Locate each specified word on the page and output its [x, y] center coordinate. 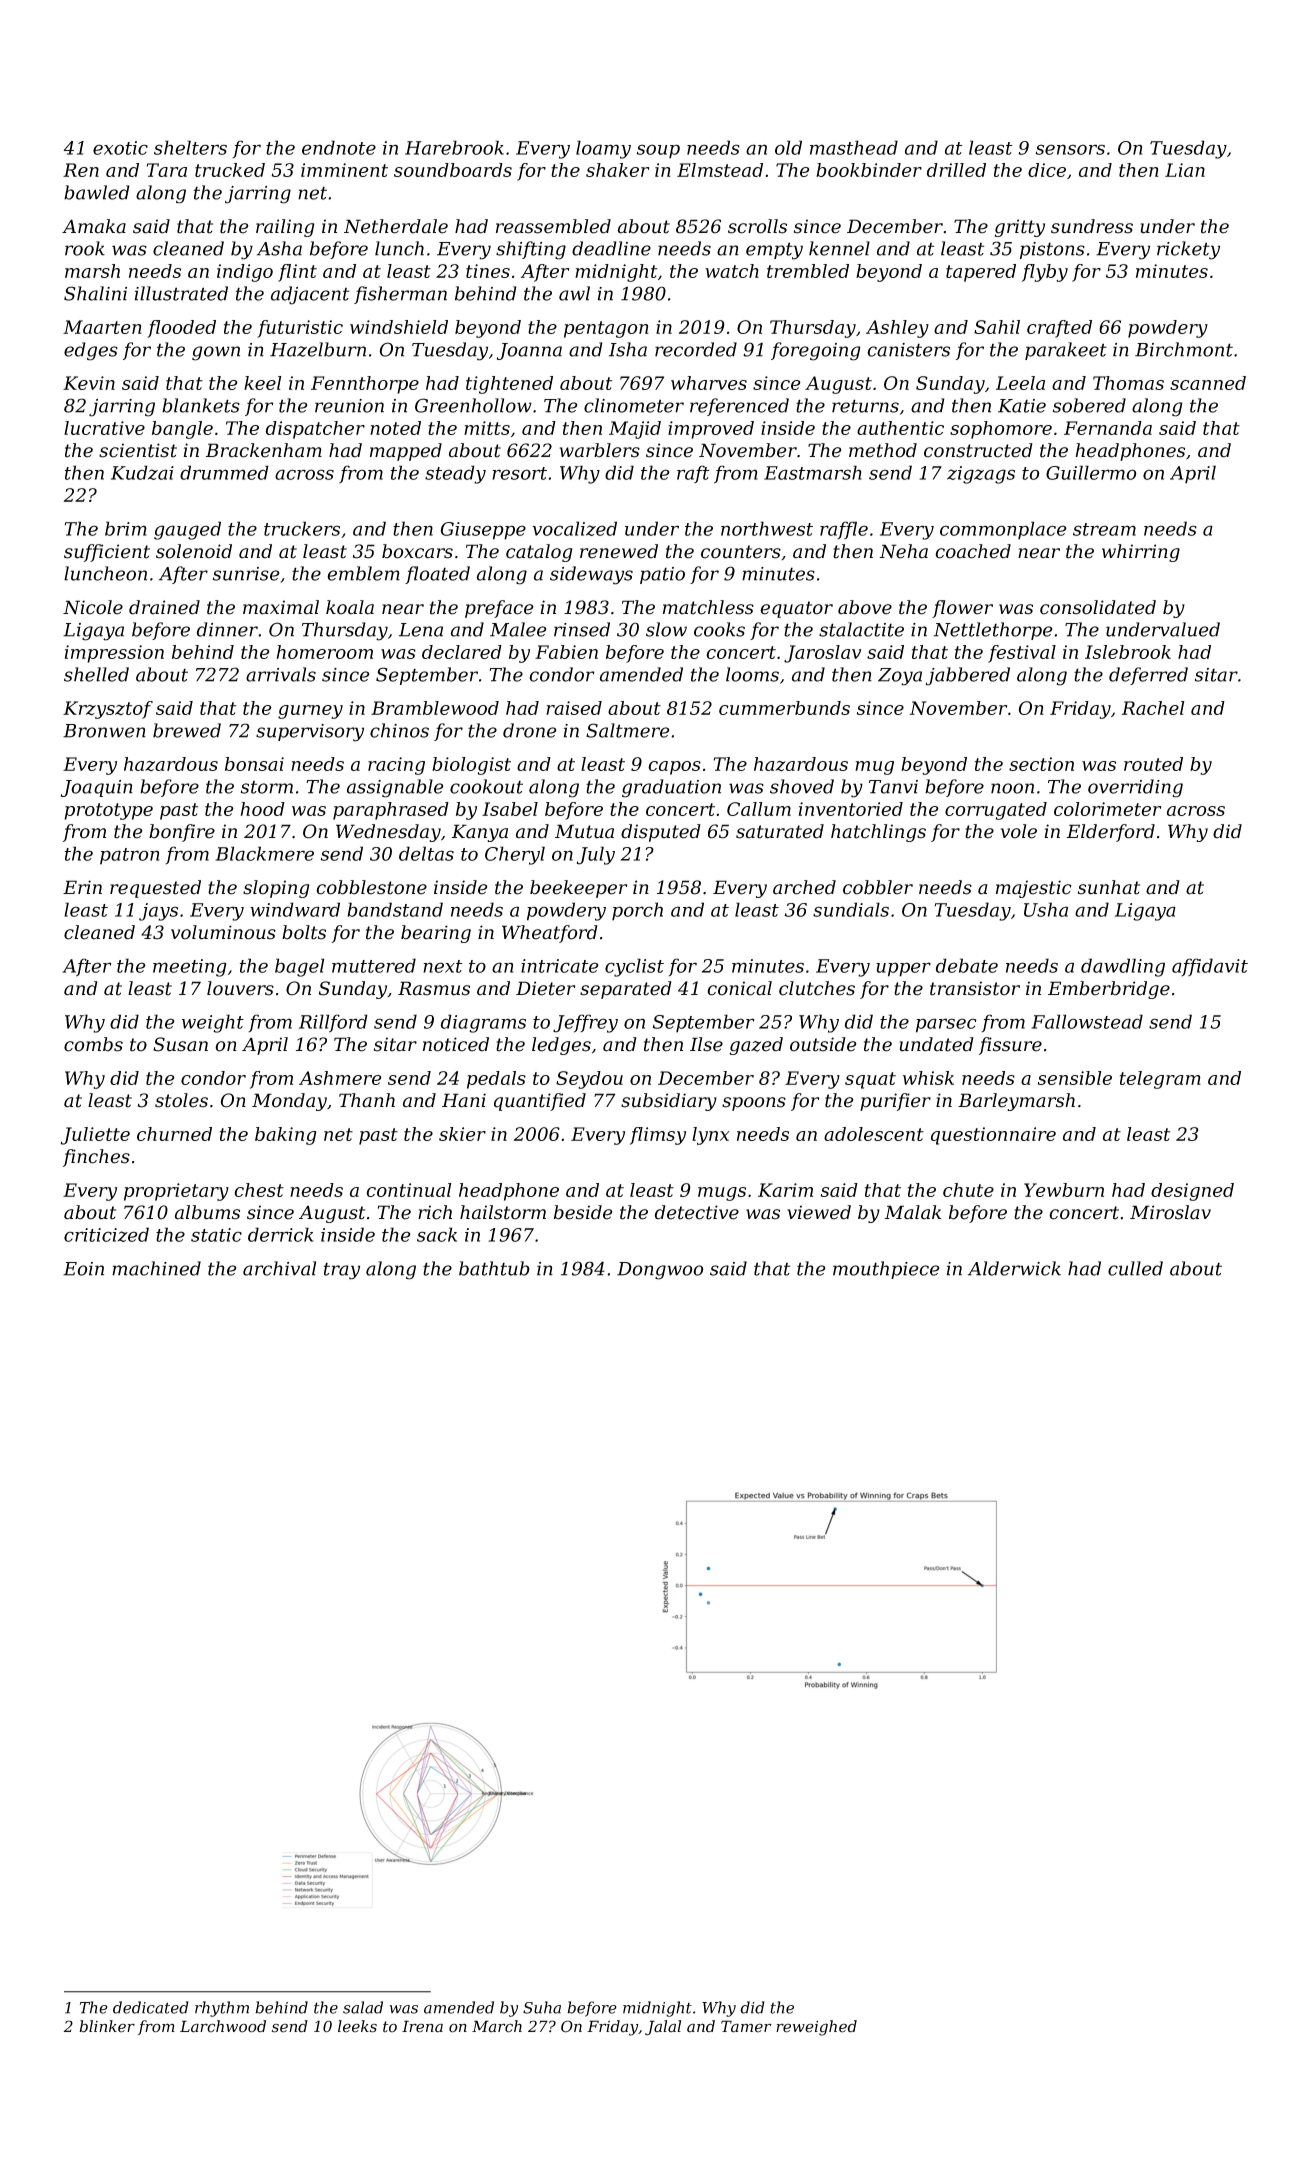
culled [1135, 1268]
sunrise [246, 574]
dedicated [151, 2007]
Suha [542, 2007]
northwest [767, 528]
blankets [201, 405]
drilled [956, 170]
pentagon [606, 329]
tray [342, 1271]
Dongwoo [660, 1271]
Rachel [1153, 708]
